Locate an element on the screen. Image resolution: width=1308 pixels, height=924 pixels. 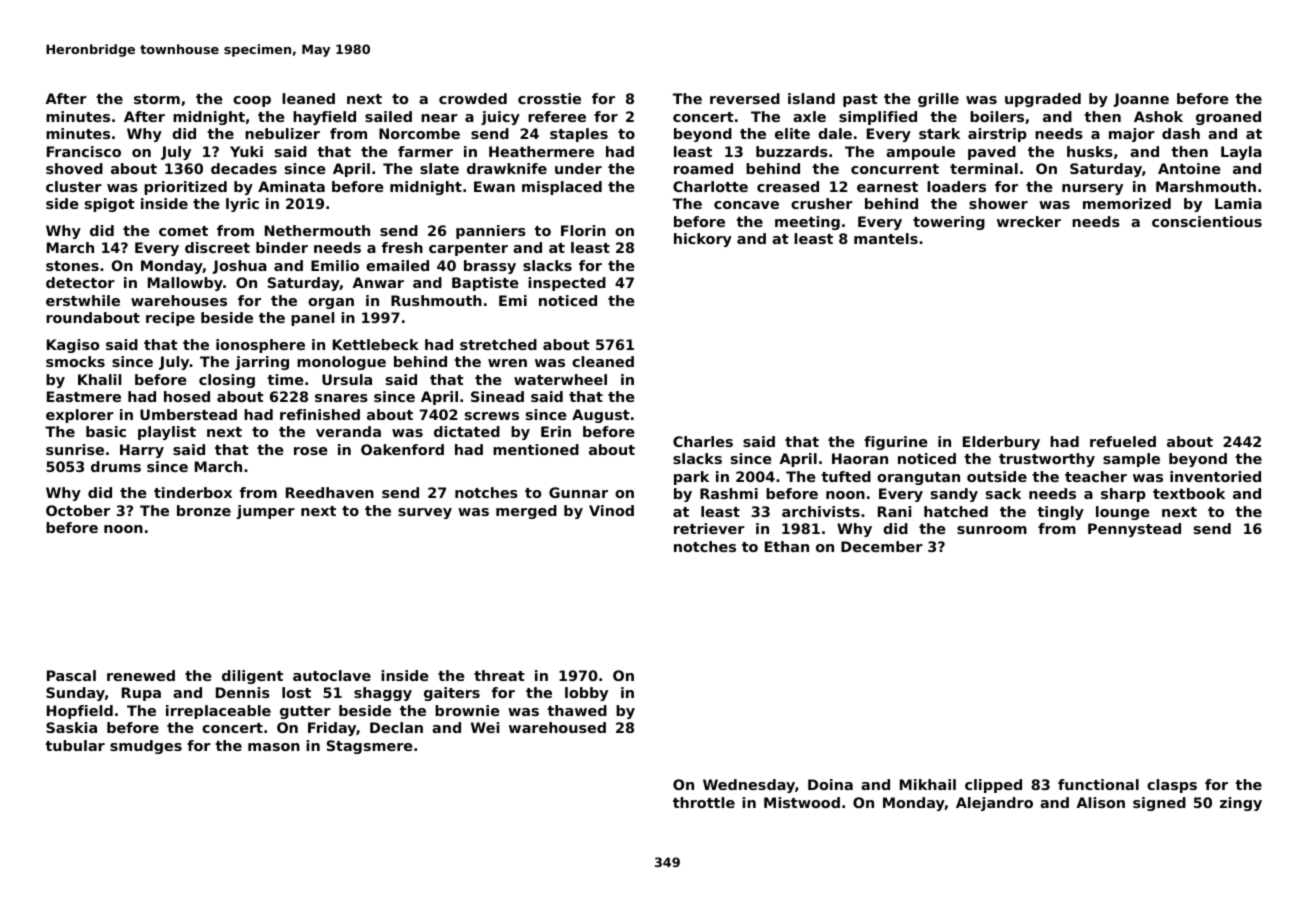
survey is located at coordinates (425, 513).
